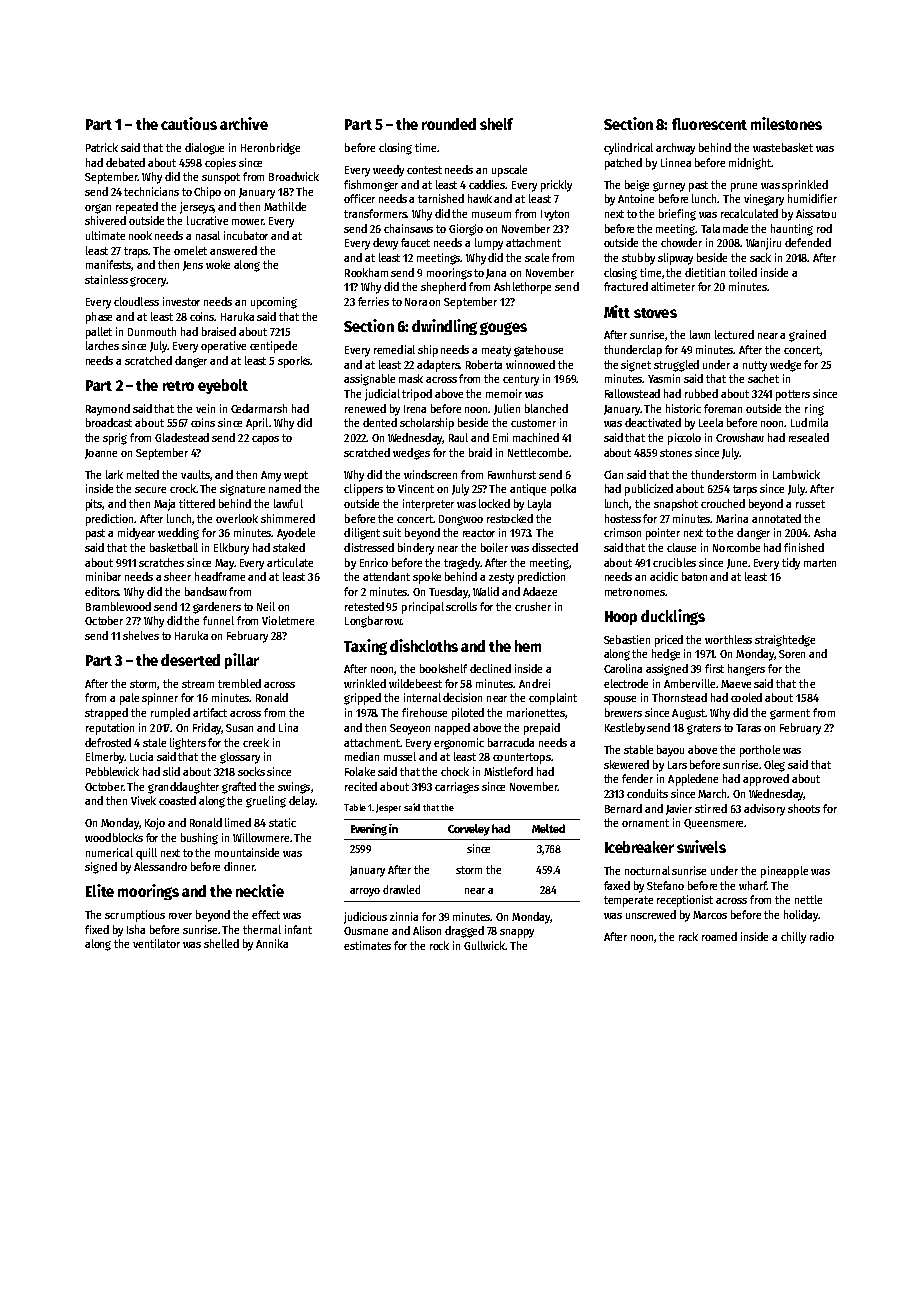 Image resolution: width=924 pixels, height=1308 pixels. Describe the element at coordinates (555, 547) in the screenshot. I see `dissected` at that location.
